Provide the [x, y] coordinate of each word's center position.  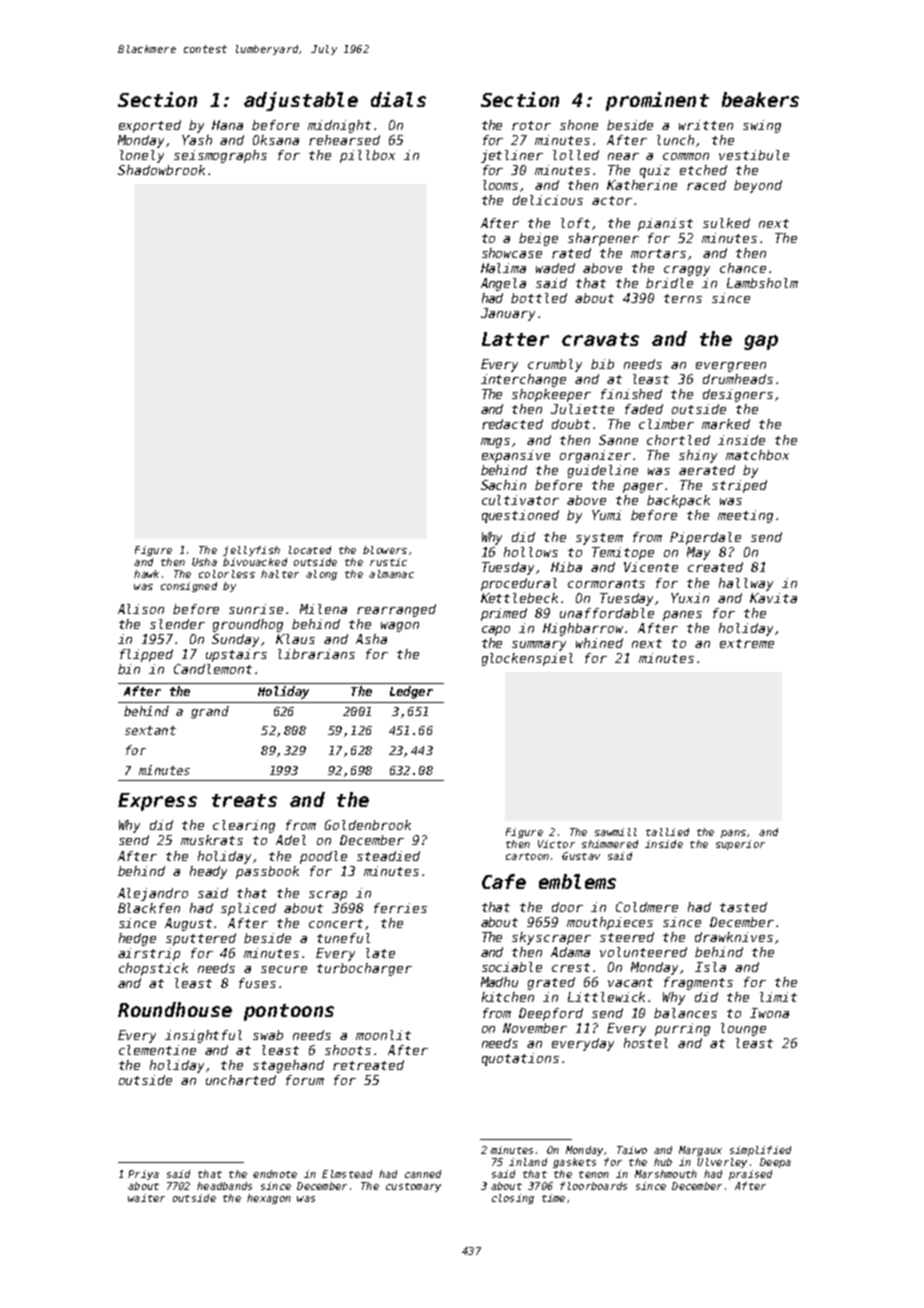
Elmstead [347, 1174]
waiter [146, 1198]
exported [150, 126]
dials [398, 99]
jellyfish [251, 551]
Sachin [503, 485]
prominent [657, 101]
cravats [600, 339]
